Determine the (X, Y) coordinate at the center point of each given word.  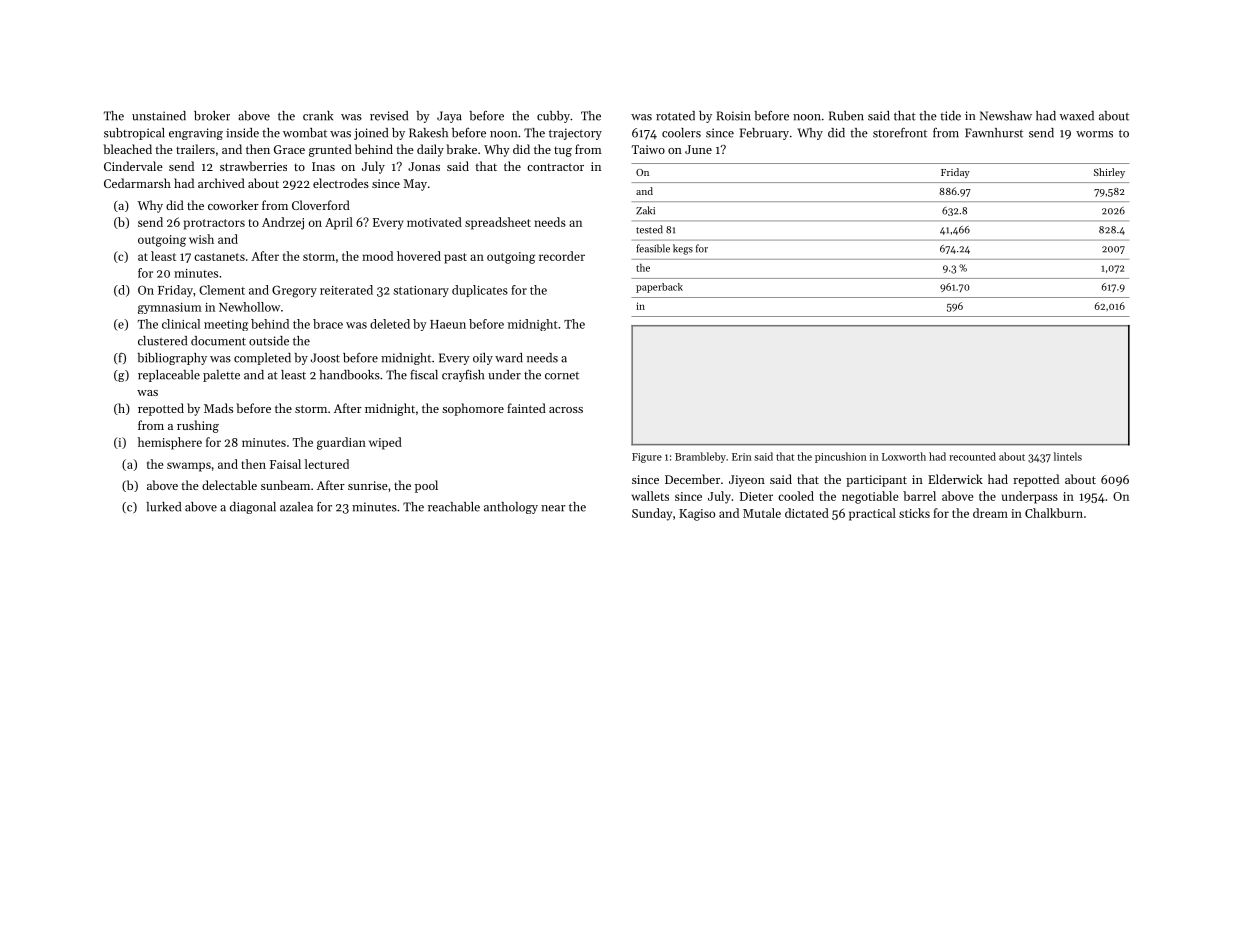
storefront (900, 132)
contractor (555, 167)
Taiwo (648, 149)
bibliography (172, 359)
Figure (647, 458)
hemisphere (170, 443)
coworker (233, 205)
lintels (1068, 456)
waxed (1076, 116)
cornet (562, 376)
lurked (163, 507)
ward (509, 358)
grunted (330, 150)
